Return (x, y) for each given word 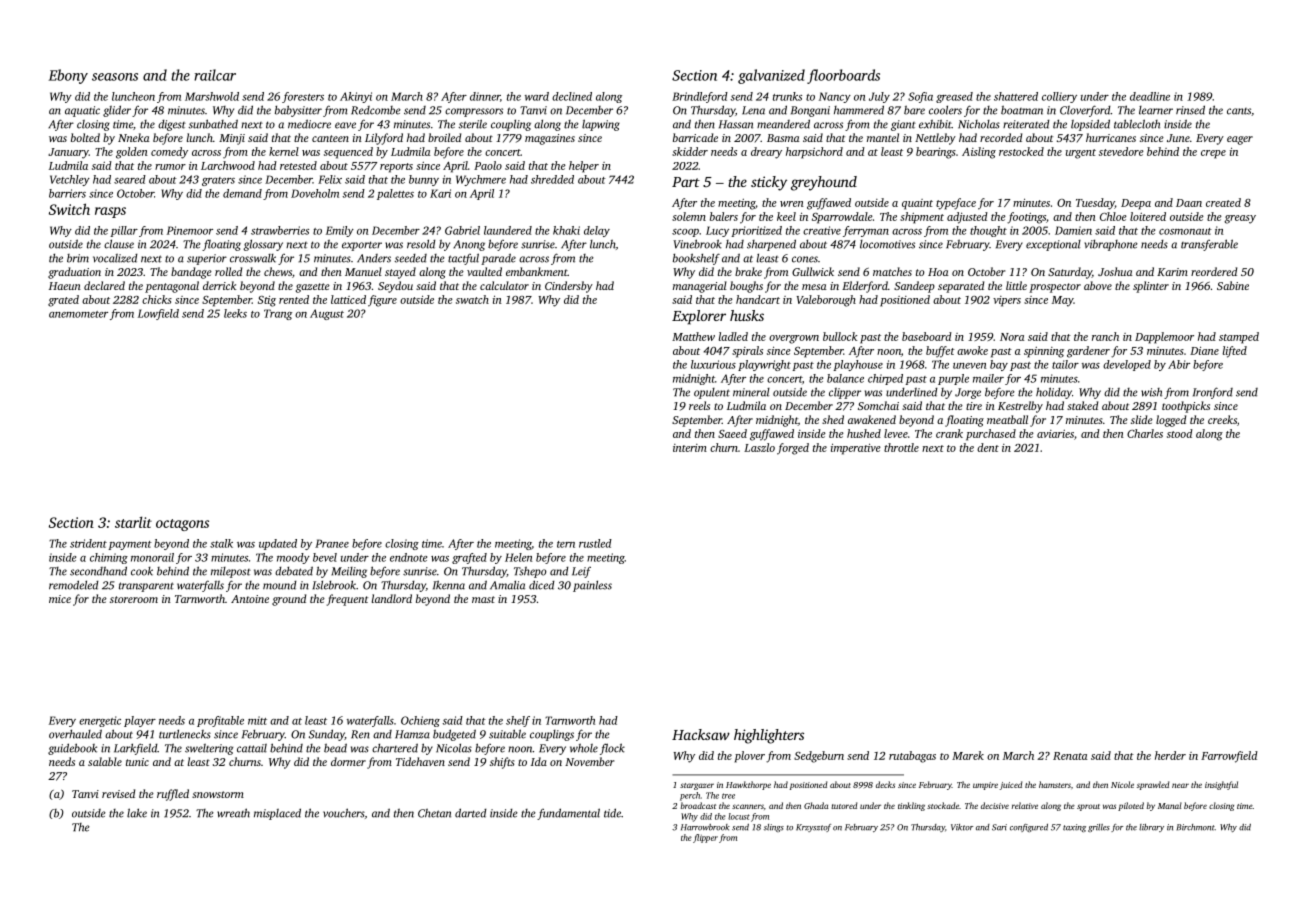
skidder (690, 151)
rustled (595, 543)
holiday (1054, 393)
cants (1239, 111)
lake (137, 813)
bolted (85, 137)
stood (1180, 433)
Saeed (732, 433)
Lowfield (158, 314)
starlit (133, 522)
